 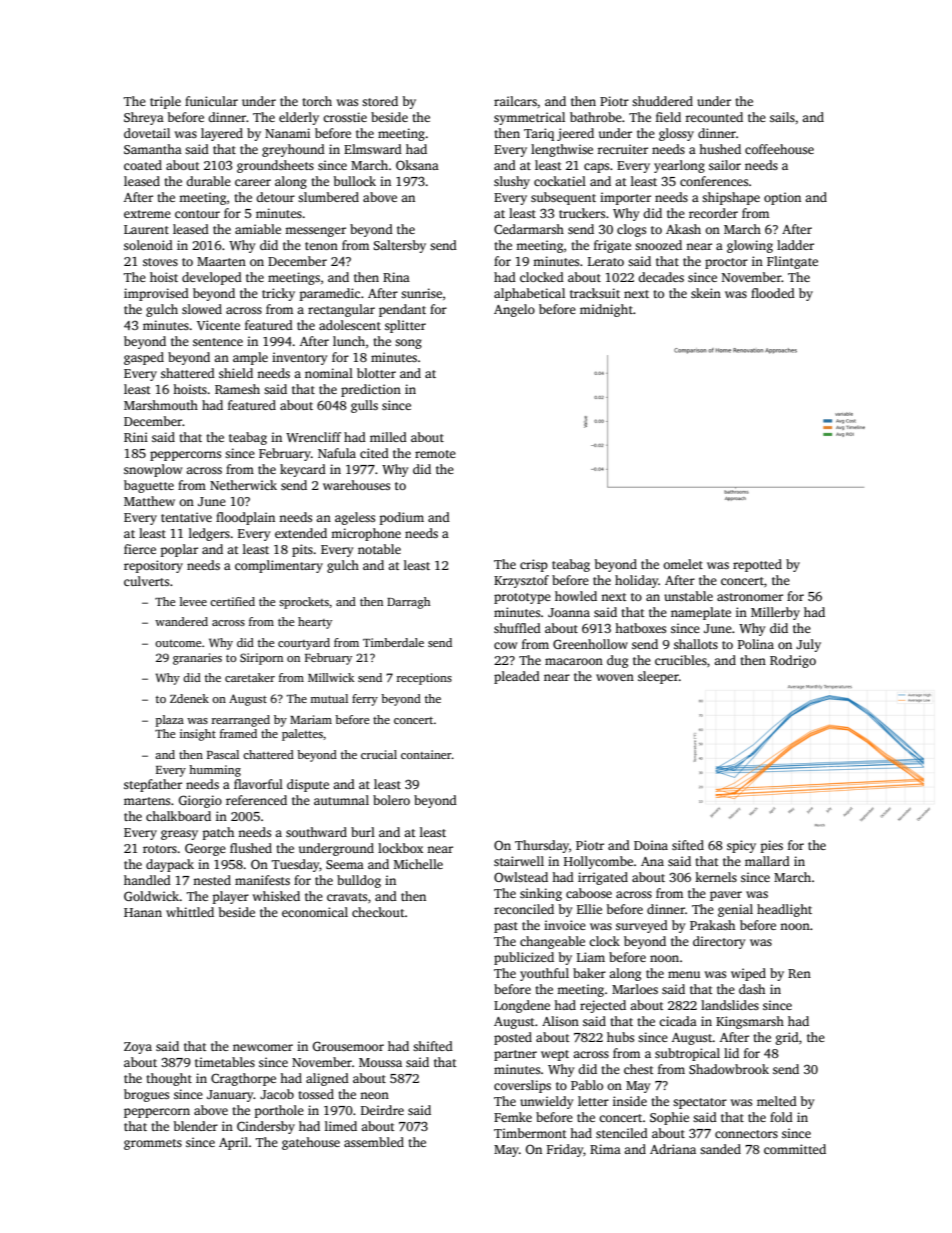 I want to click on recounted, so click(x=714, y=117).
